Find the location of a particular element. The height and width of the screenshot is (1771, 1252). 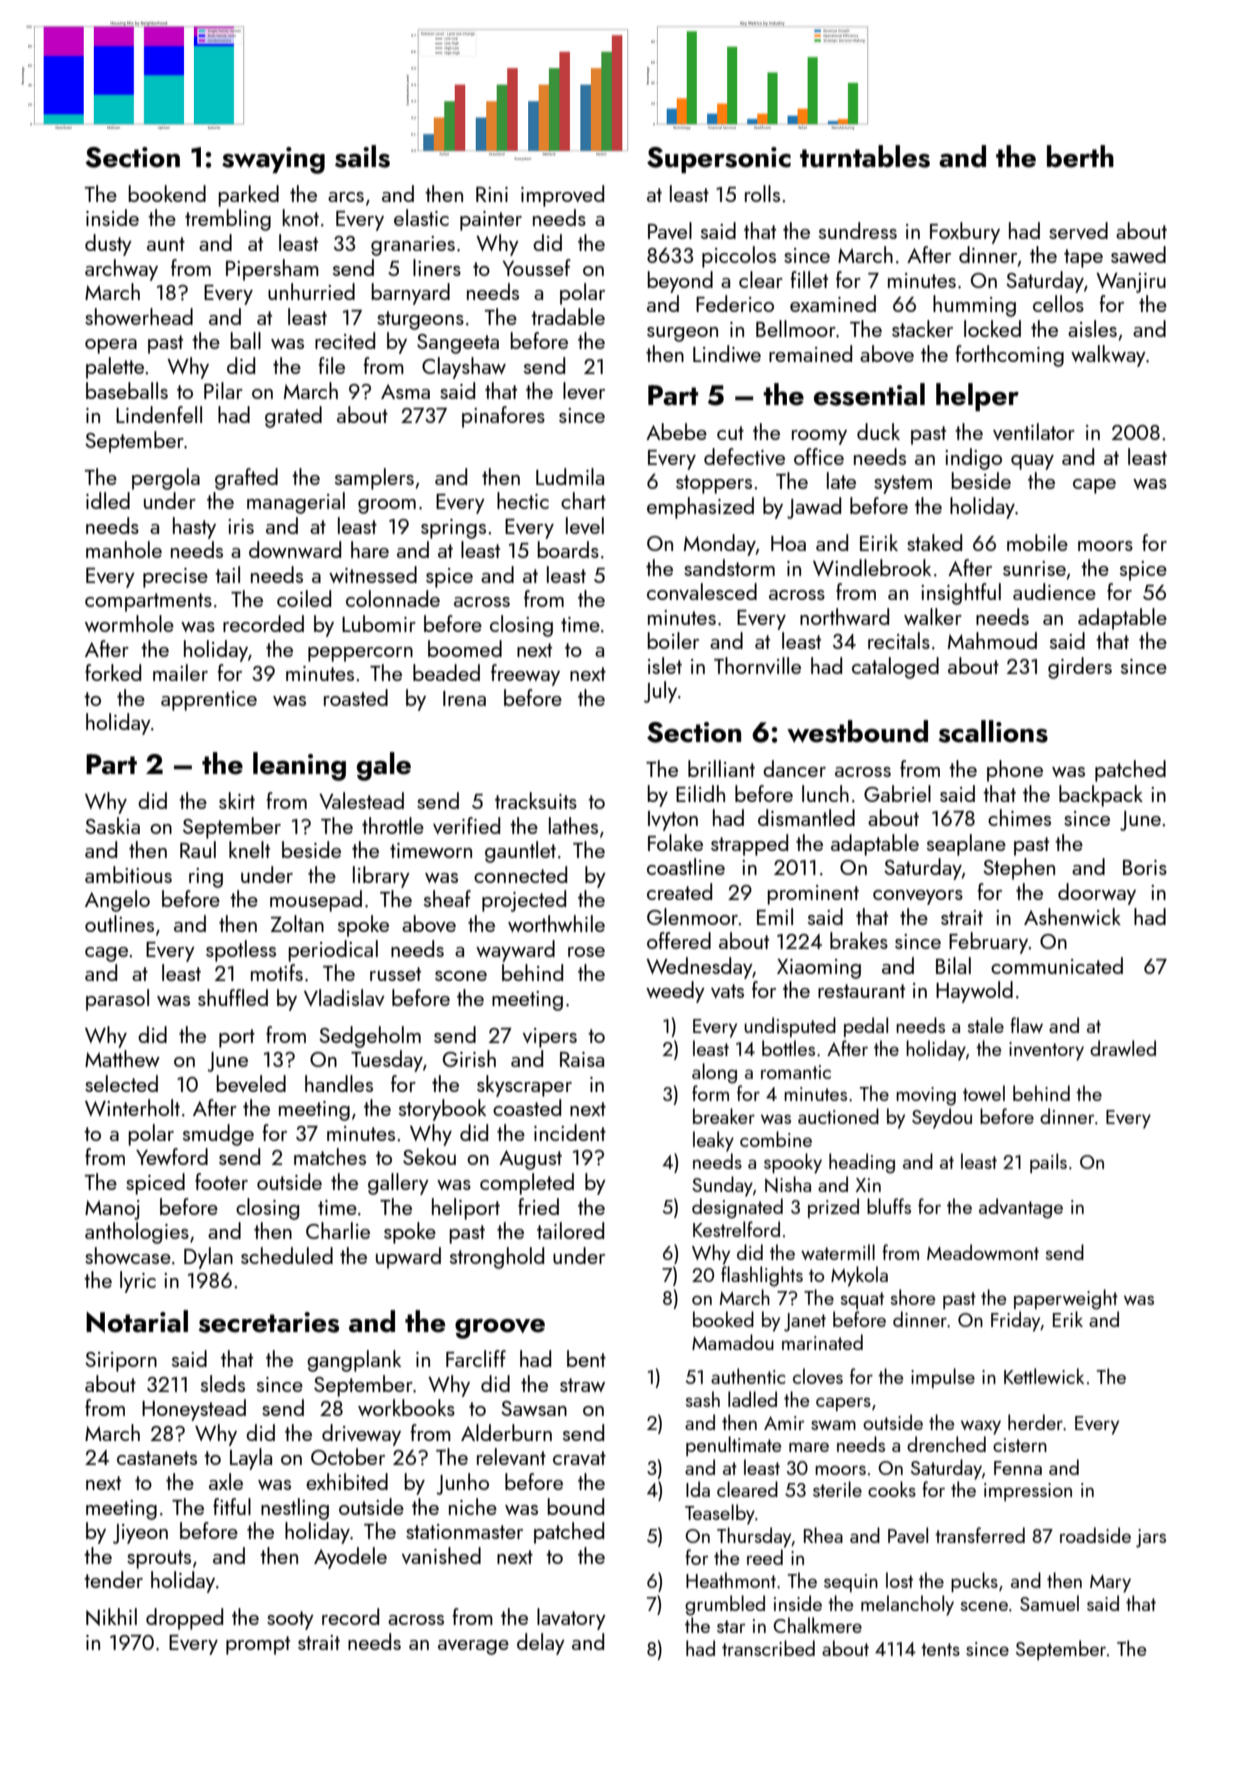

Rini is located at coordinates (492, 194).
